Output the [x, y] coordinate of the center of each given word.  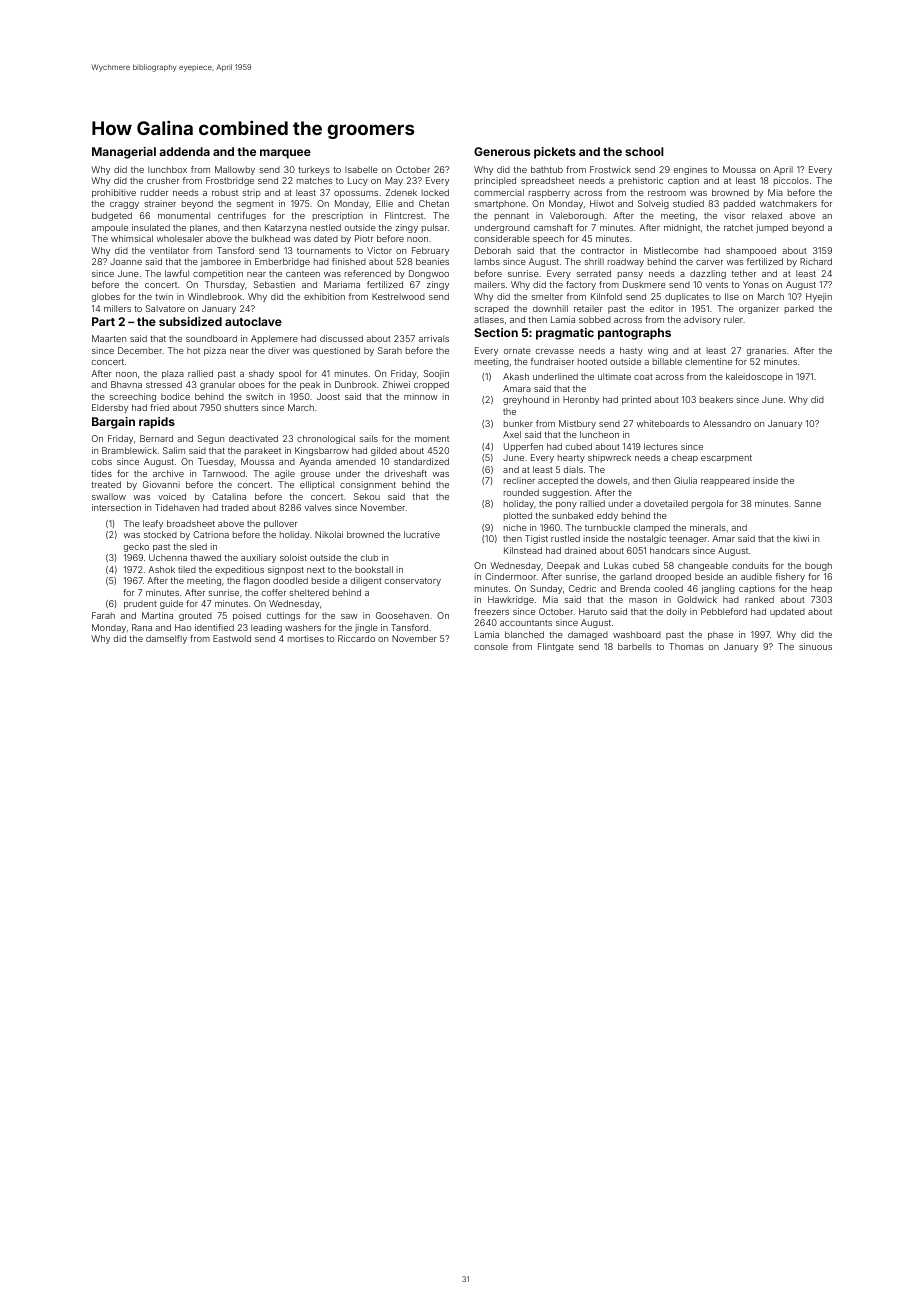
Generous [502, 151]
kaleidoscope [754, 377]
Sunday [546, 589]
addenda [184, 151]
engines [690, 170]
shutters [241, 407]
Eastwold [232, 638]
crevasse [555, 351]
